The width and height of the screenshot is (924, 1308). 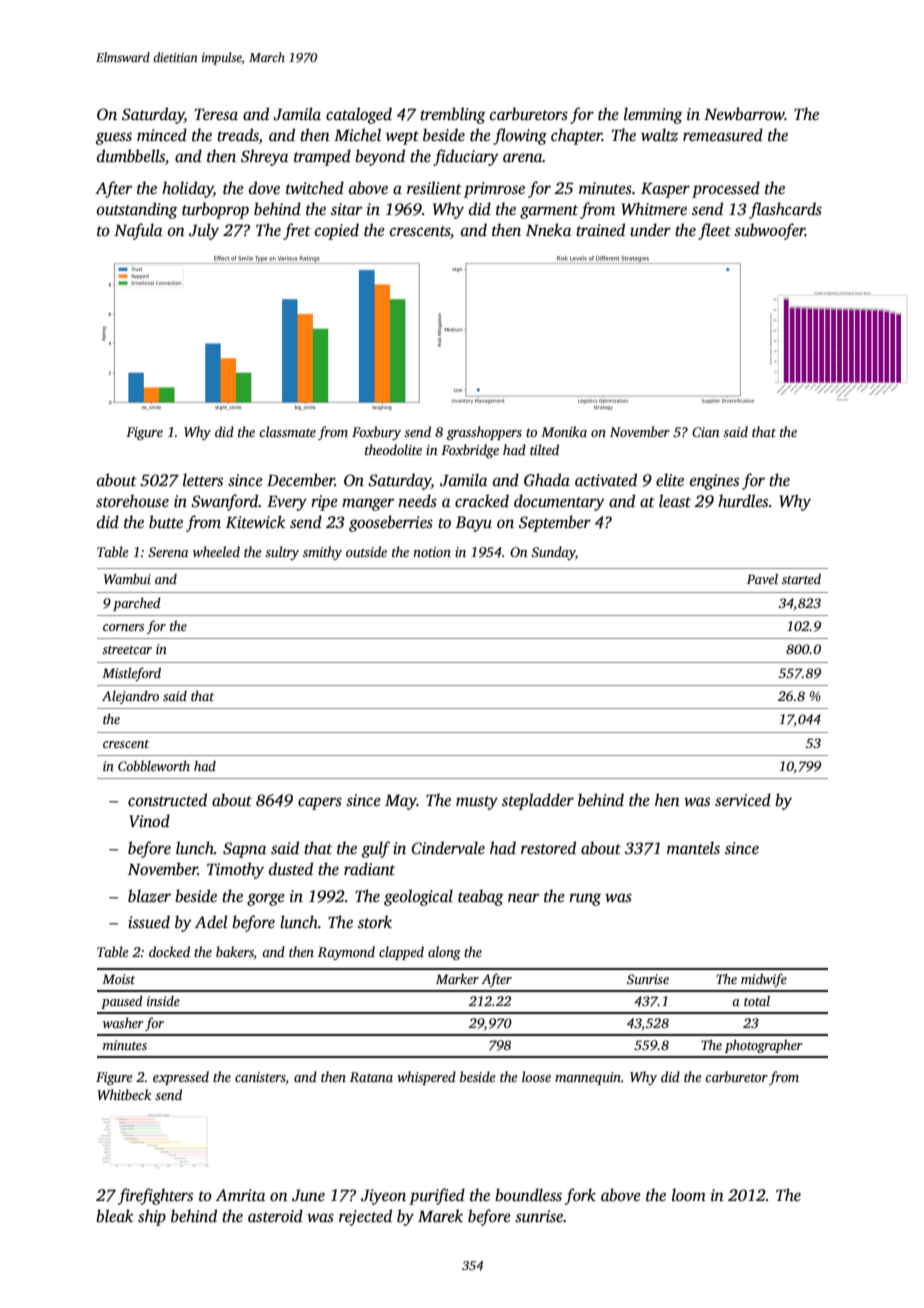 What do you see at coordinates (434, 188) in the screenshot?
I see `resilient` at bounding box center [434, 188].
